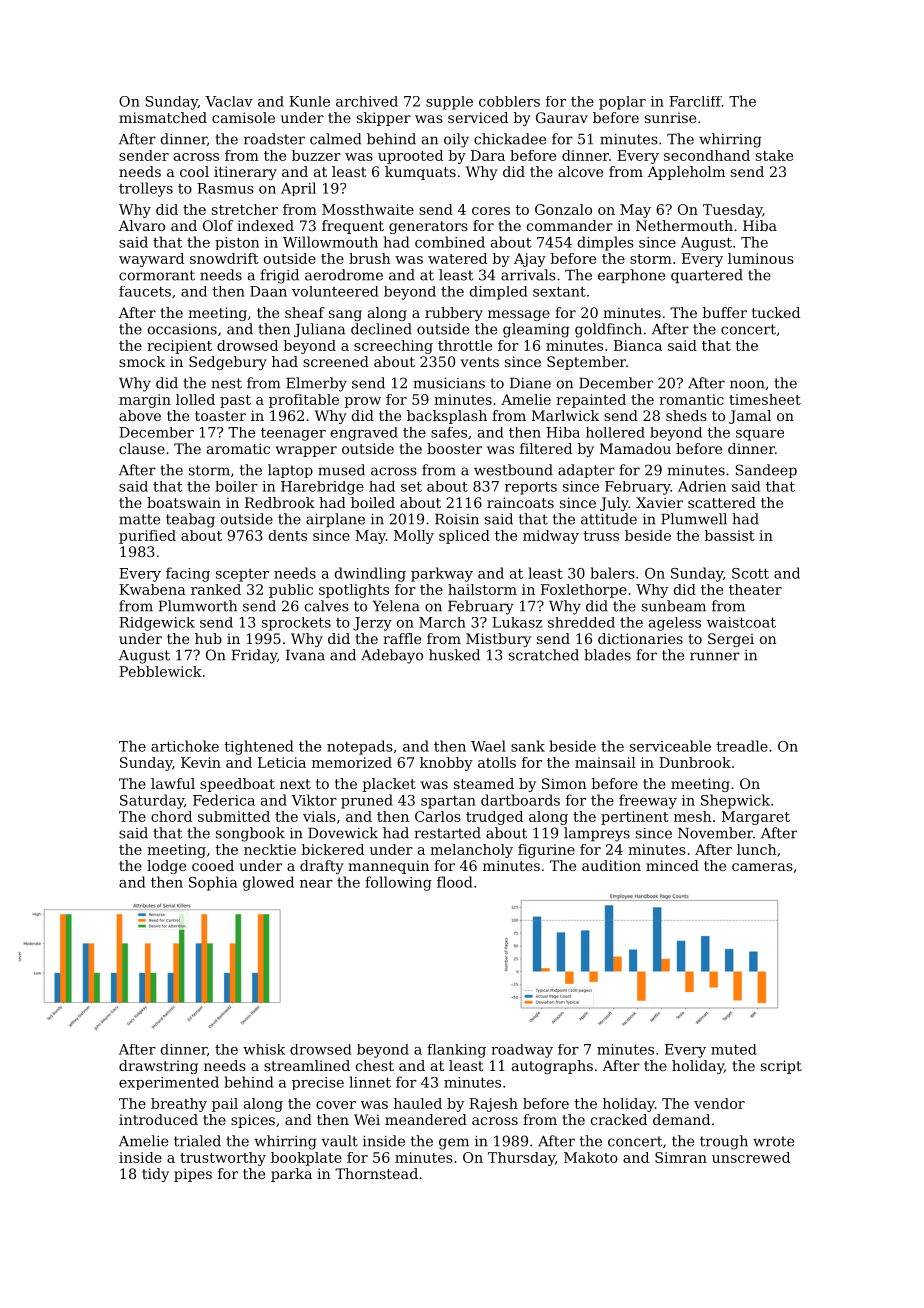  Describe the element at coordinates (761, 258) in the screenshot. I see `luminous` at that location.
